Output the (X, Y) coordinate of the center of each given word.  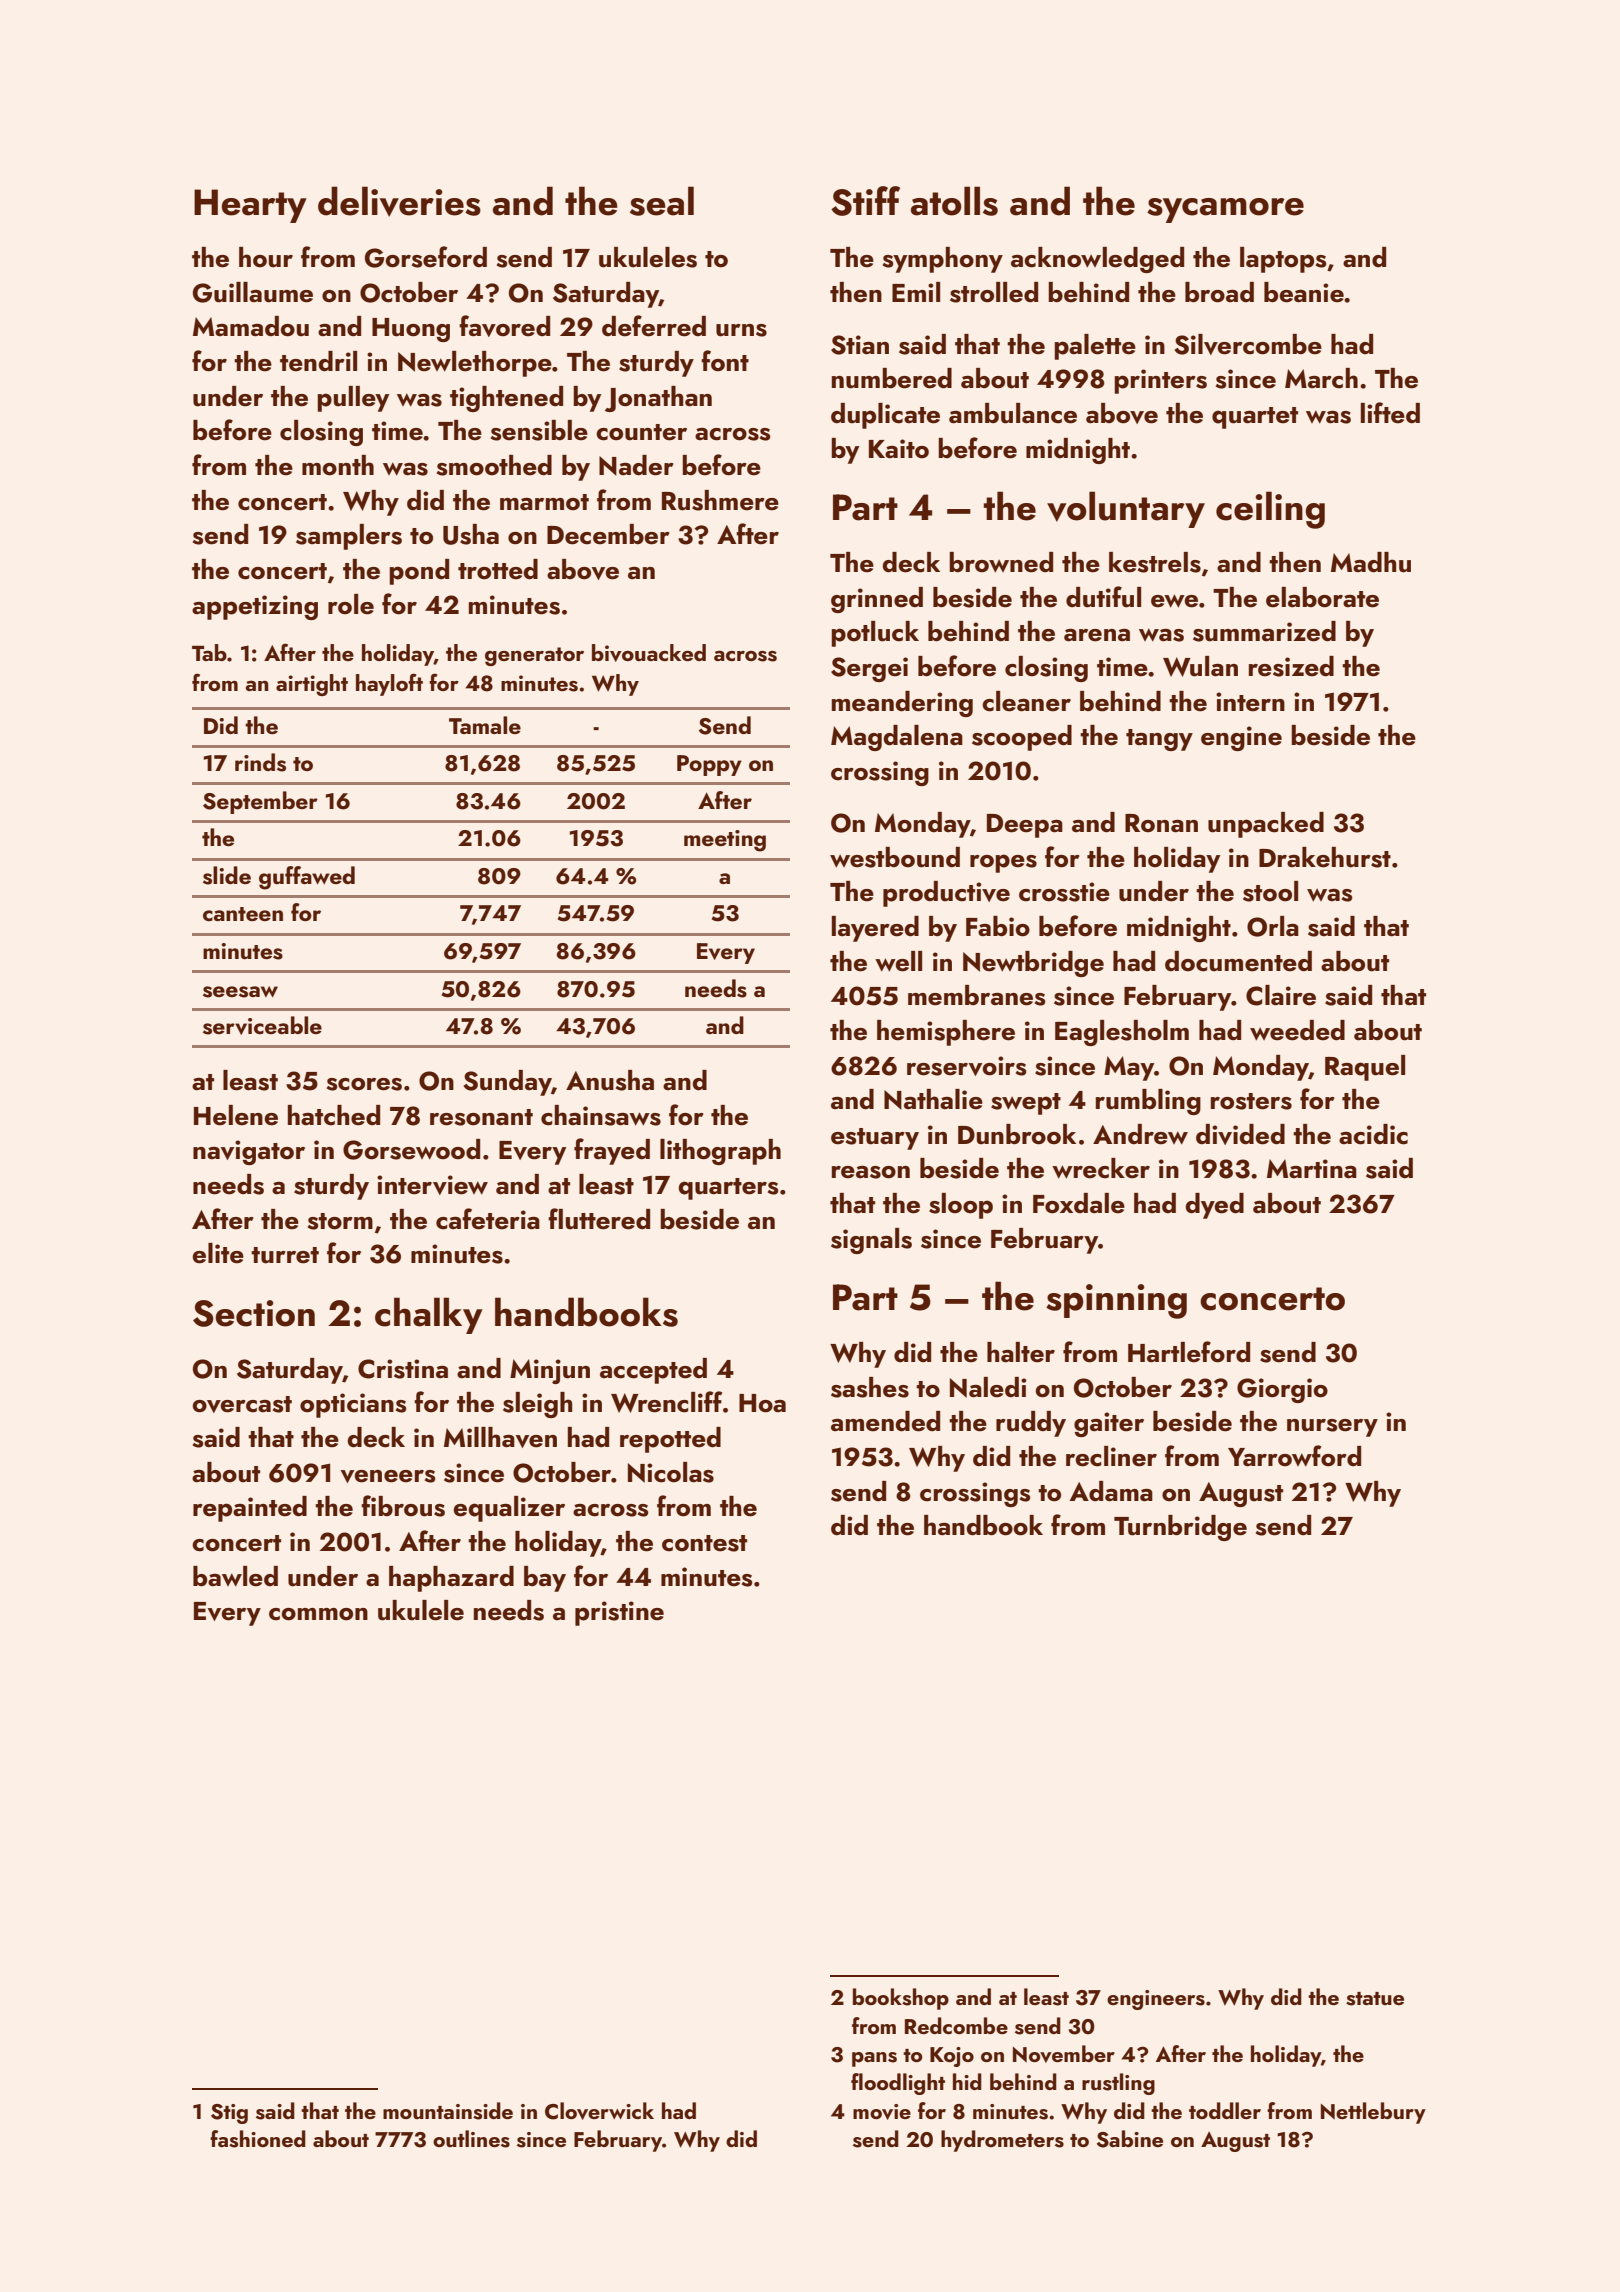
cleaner (1026, 701)
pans (874, 2059)
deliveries (399, 201)
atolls (954, 201)
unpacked (1266, 825)
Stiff (865, 201)
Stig (229, 2114)
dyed (1214, 1206)
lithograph (720, 1152)
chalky (429, 1315)
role (351, 604)
